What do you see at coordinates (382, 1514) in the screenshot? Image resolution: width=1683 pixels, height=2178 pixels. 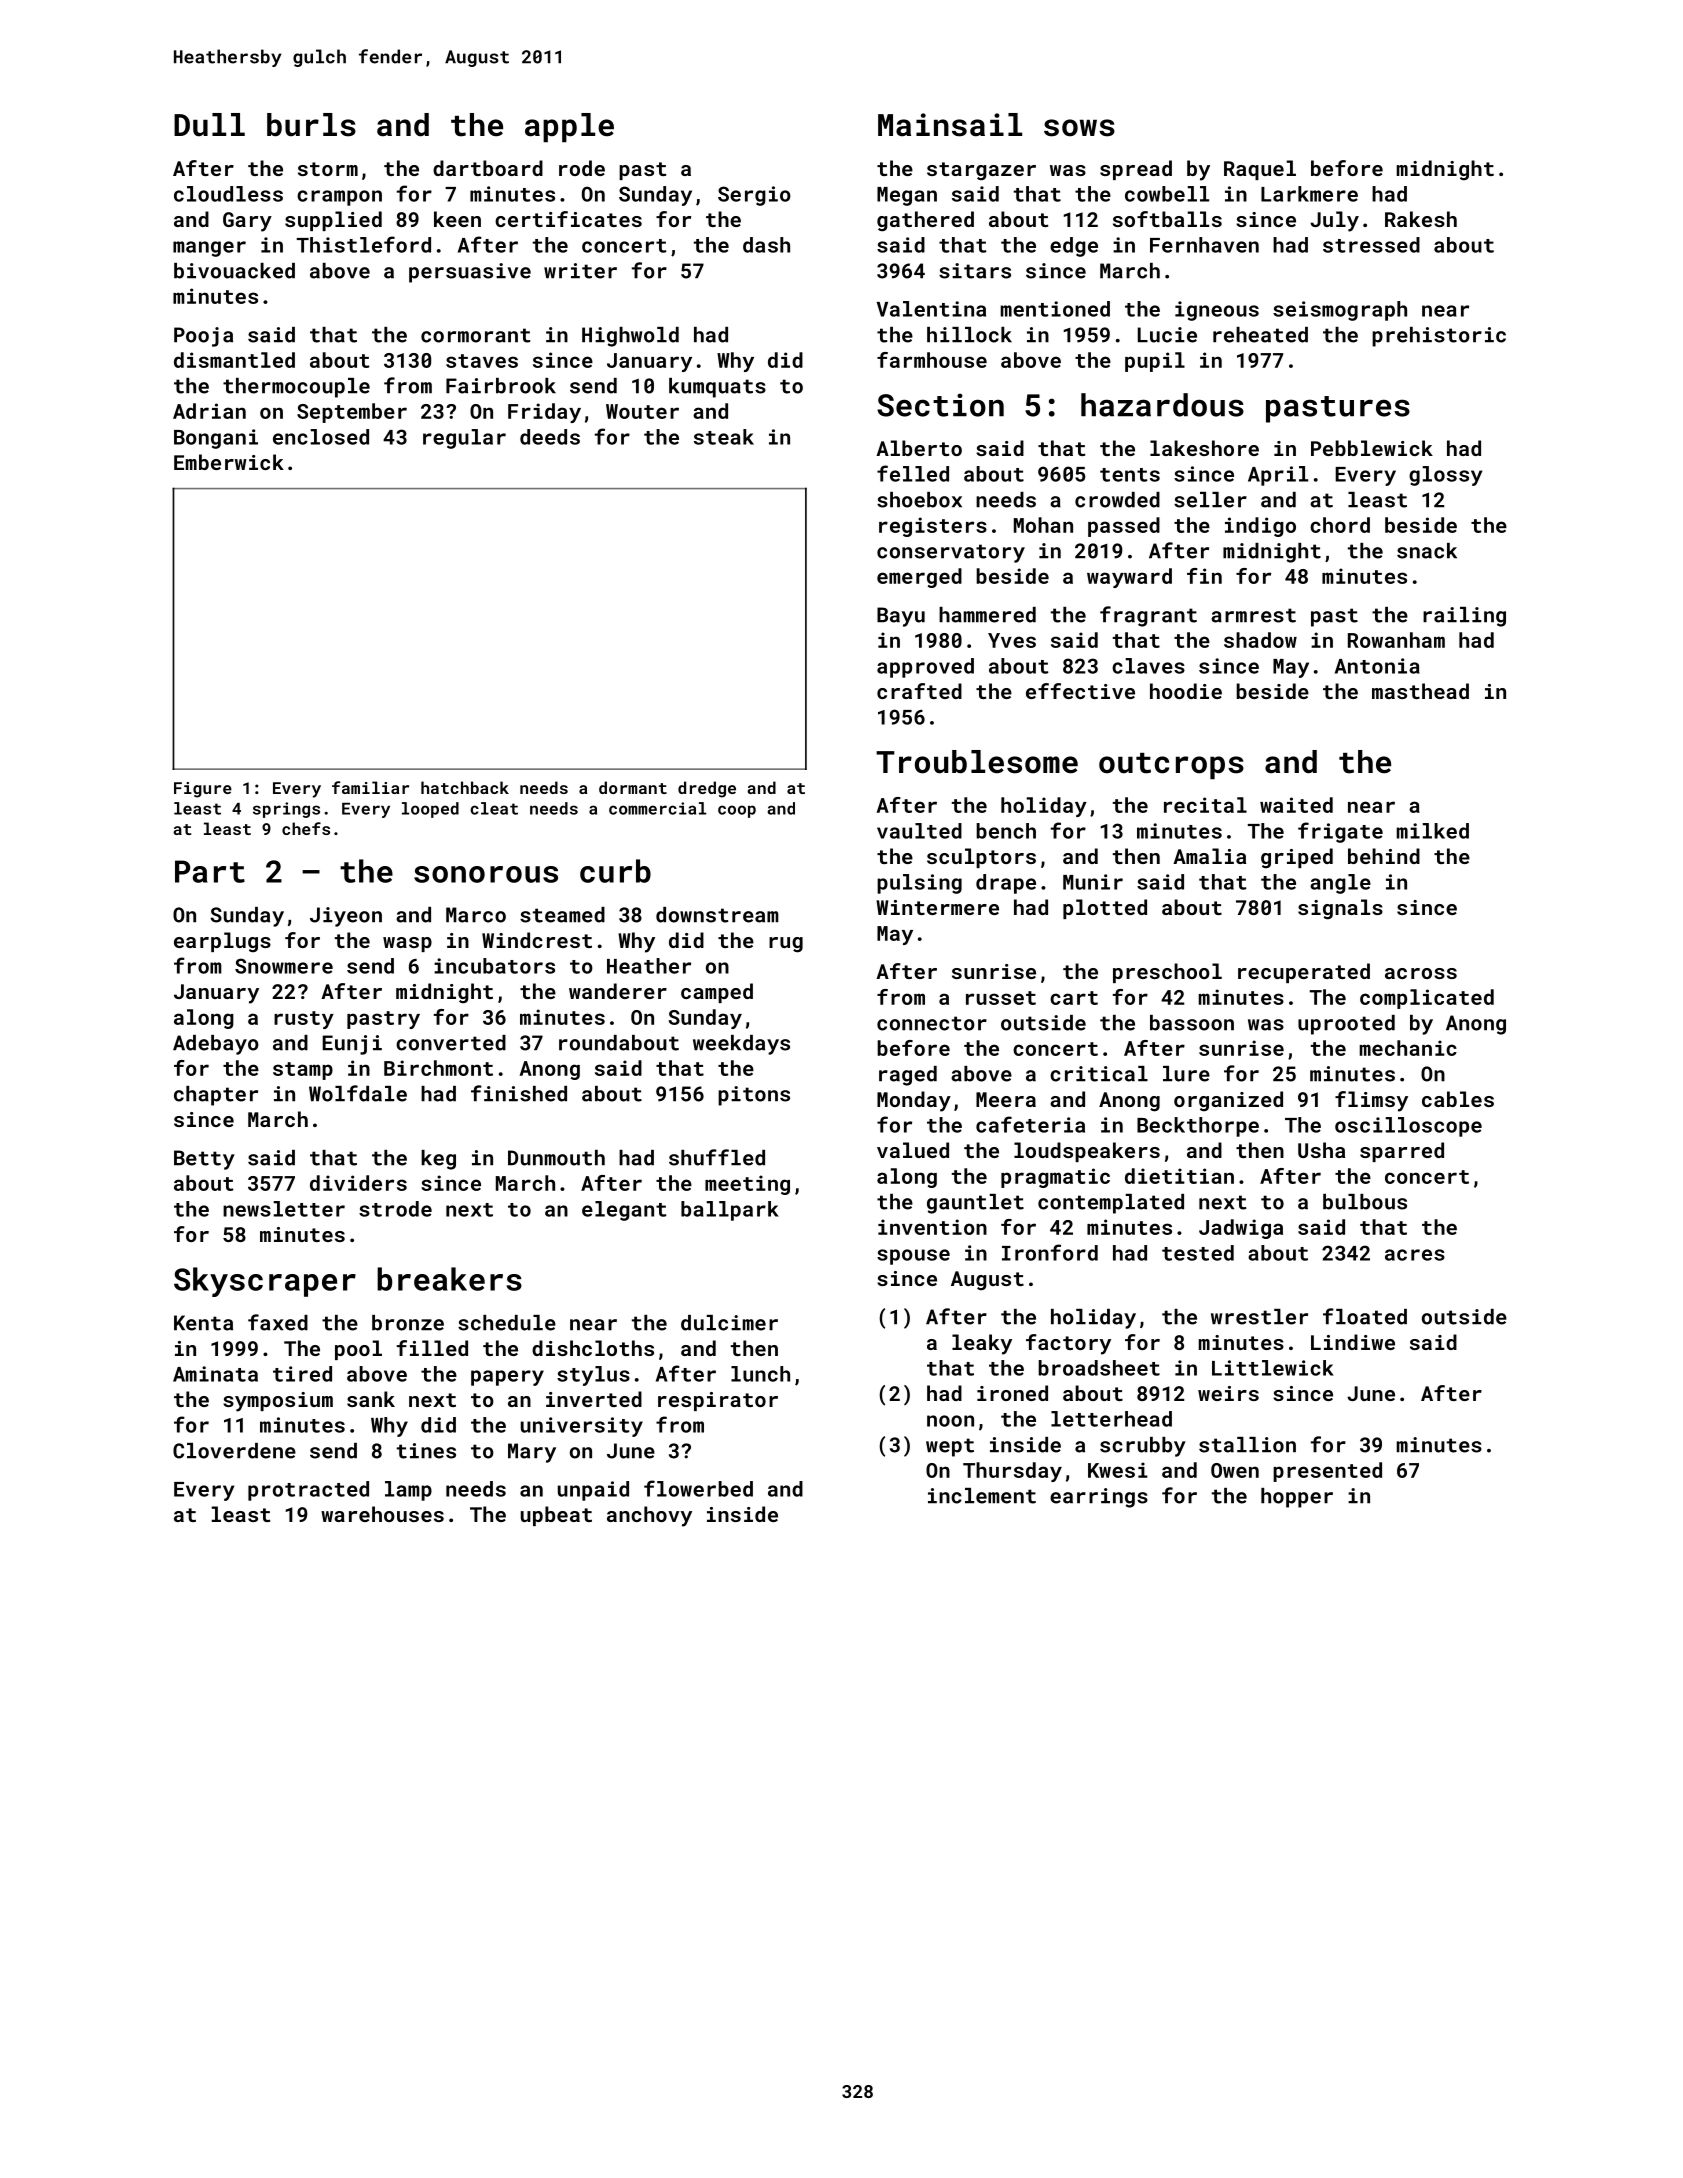 I see `warehouses` at bounding box center [382, 1514].
